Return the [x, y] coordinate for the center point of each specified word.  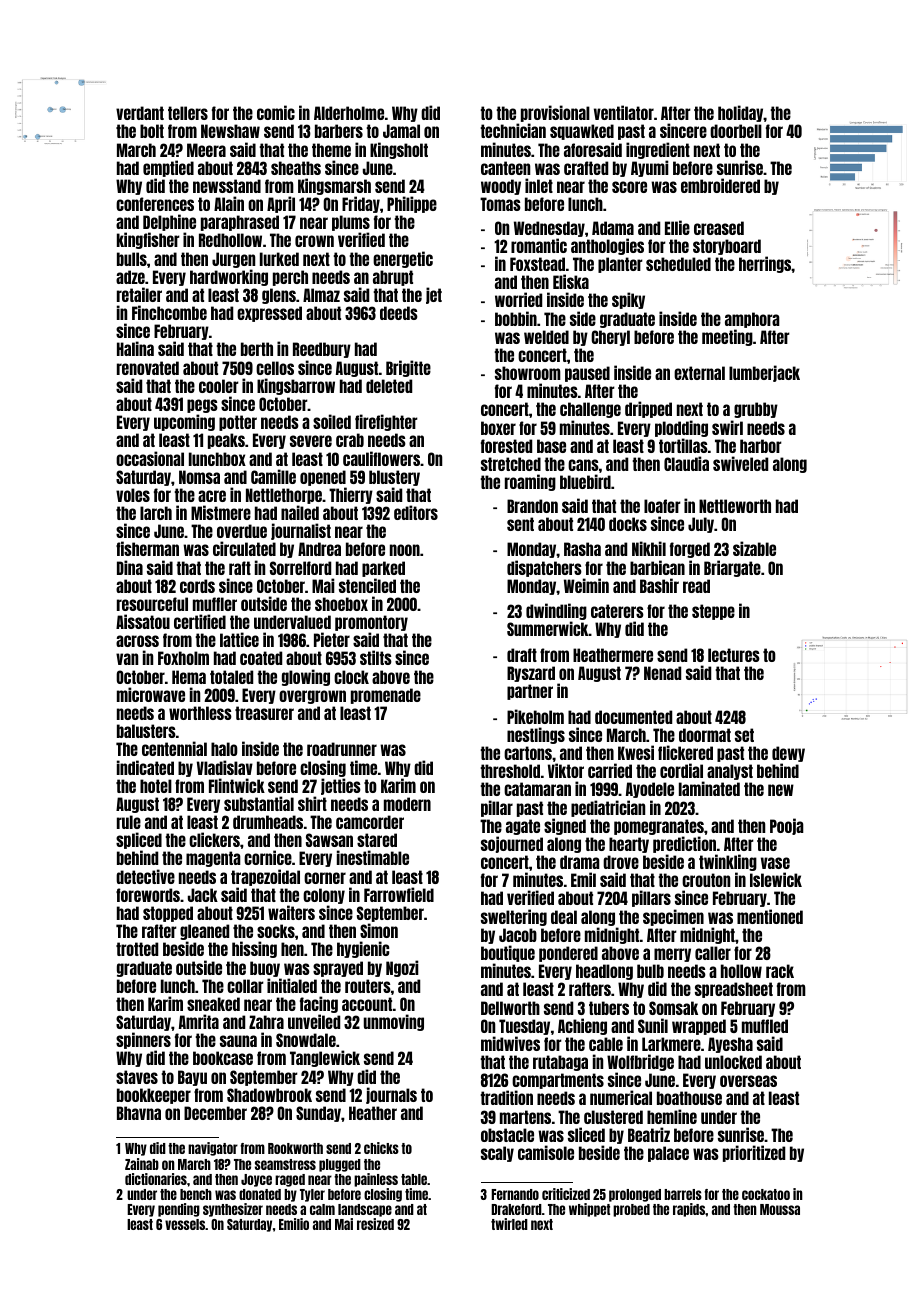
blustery [394, 478]
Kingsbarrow [296, 386]
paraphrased [240, 223]
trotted [137, 949]
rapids [689, 1210]
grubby [756, 410]
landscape [365, 1210]
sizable [754, 548]
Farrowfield [399, 894]
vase [775, 863]
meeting [727, 337]
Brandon [532, 506]
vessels [185, 1224]
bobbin [516, 318]
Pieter [332, 640]
